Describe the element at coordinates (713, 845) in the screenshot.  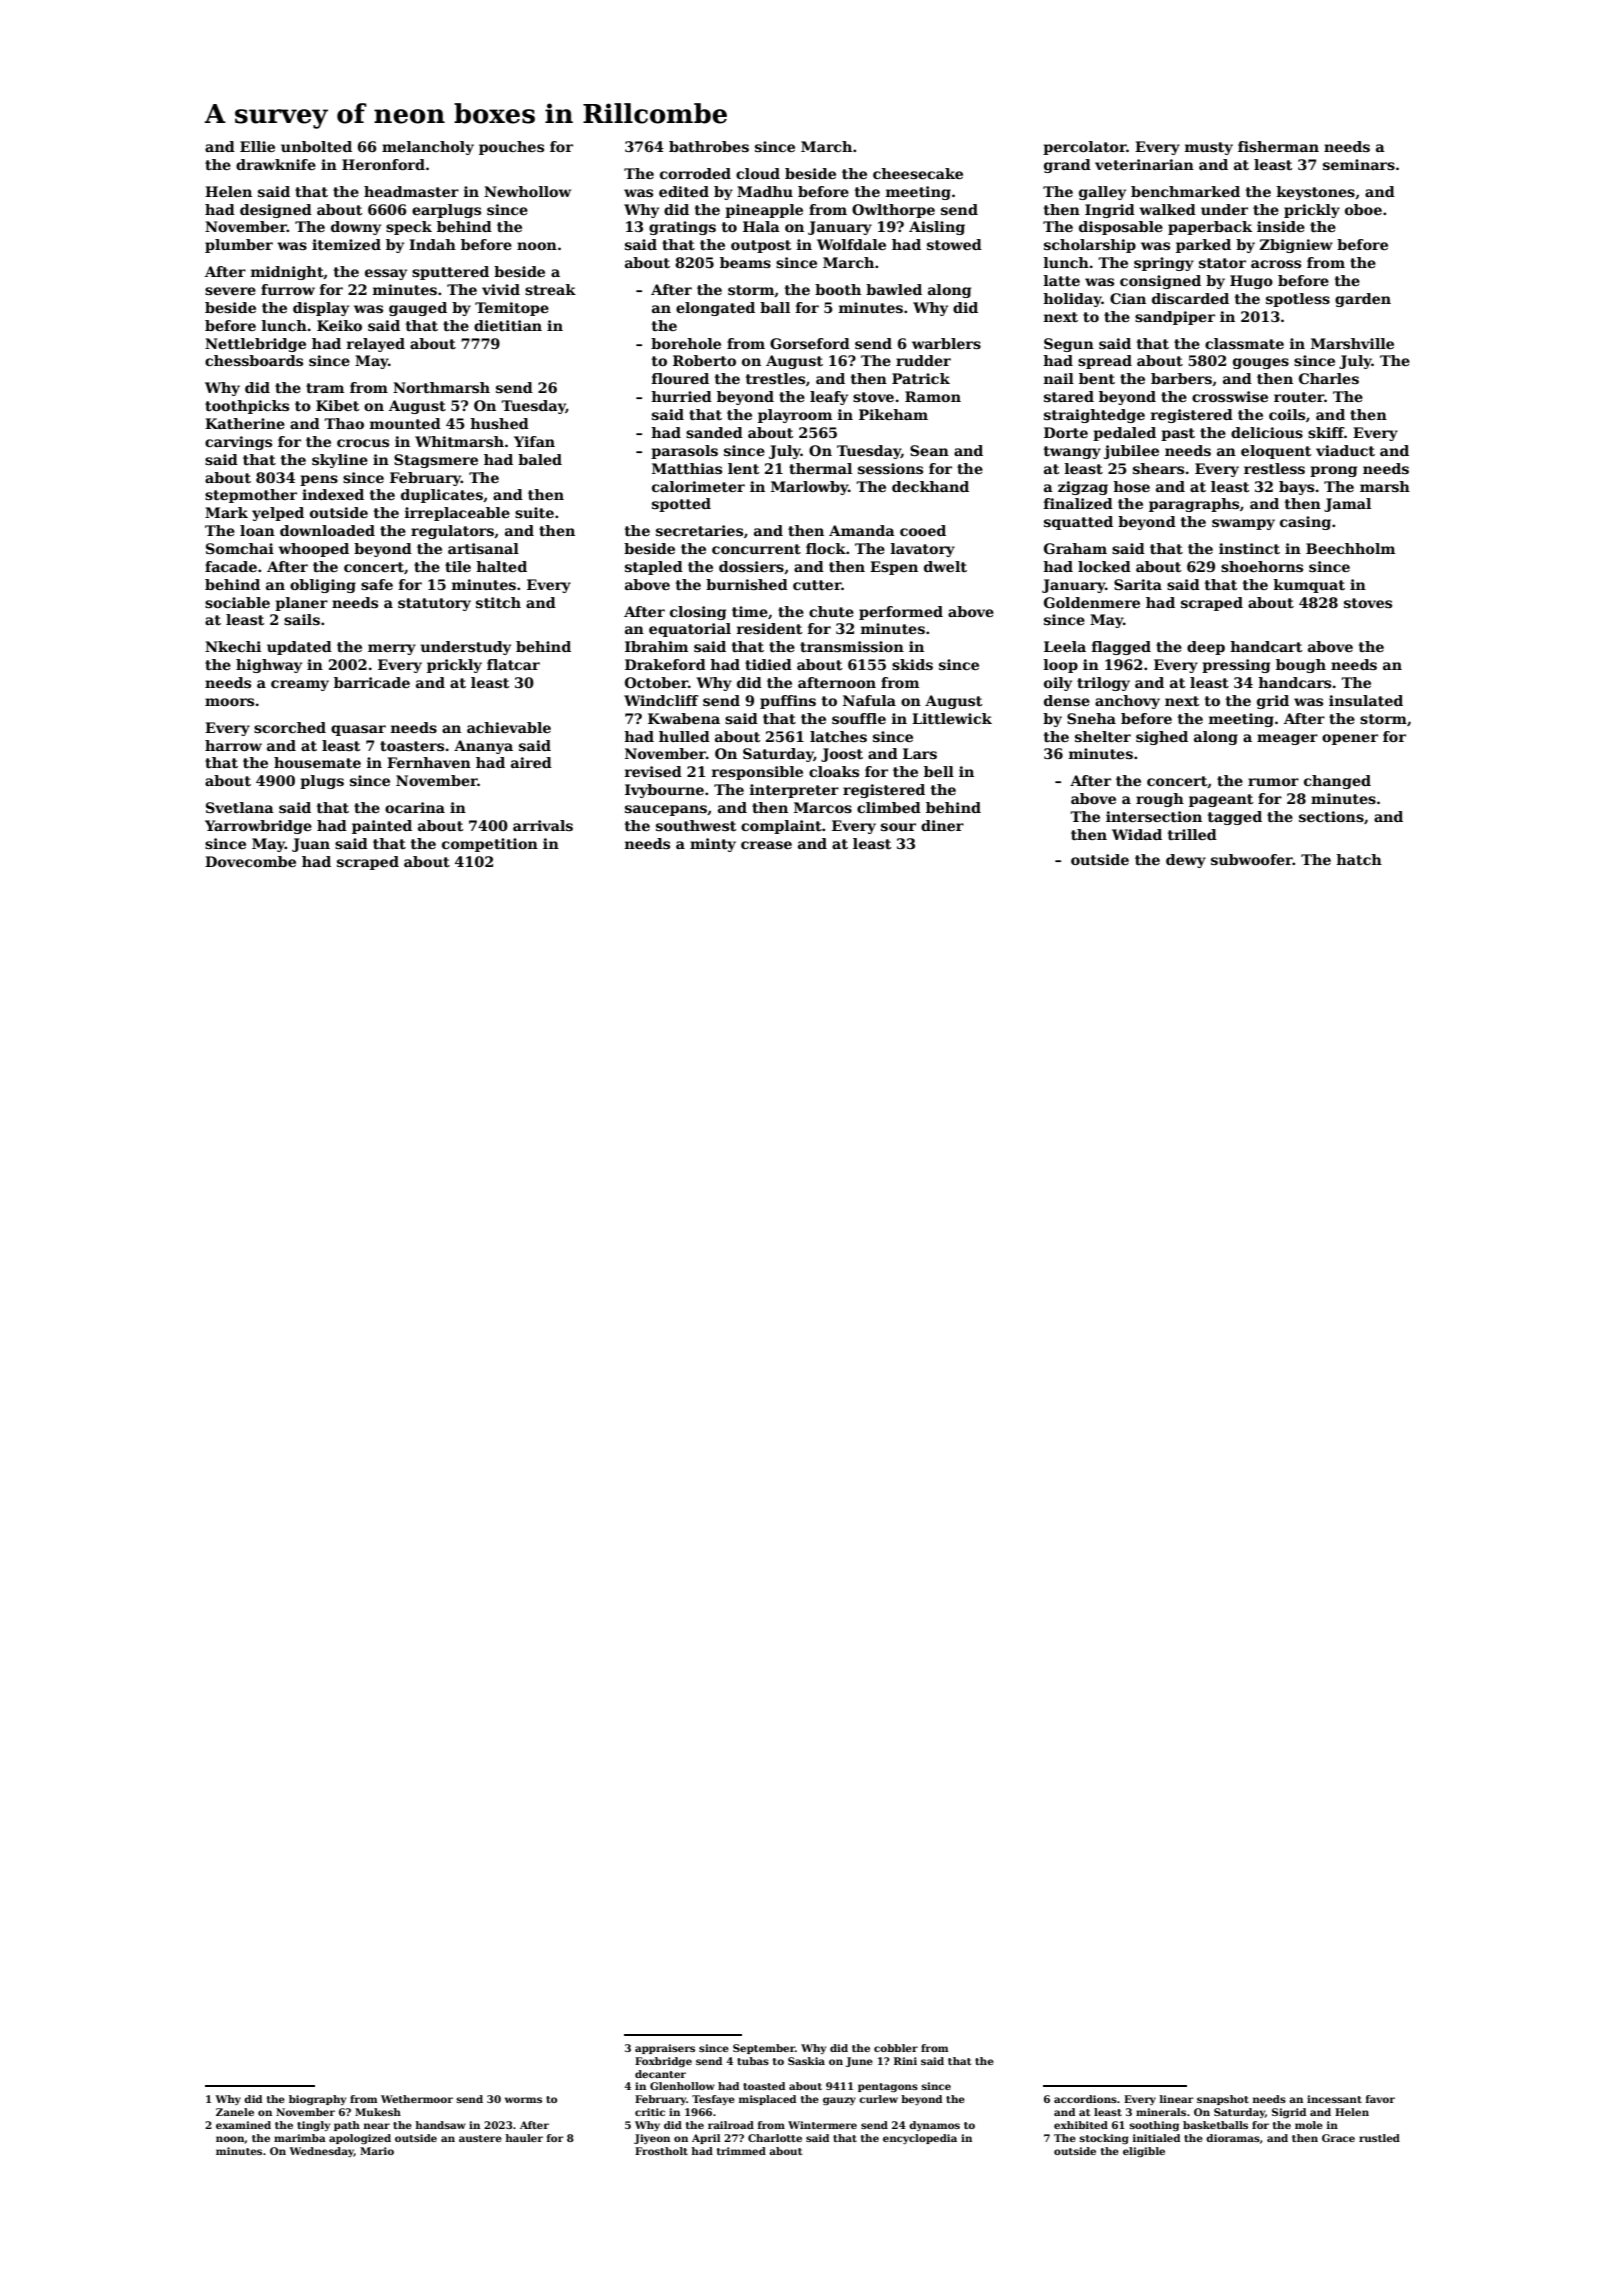
I see `minty` at that location.
